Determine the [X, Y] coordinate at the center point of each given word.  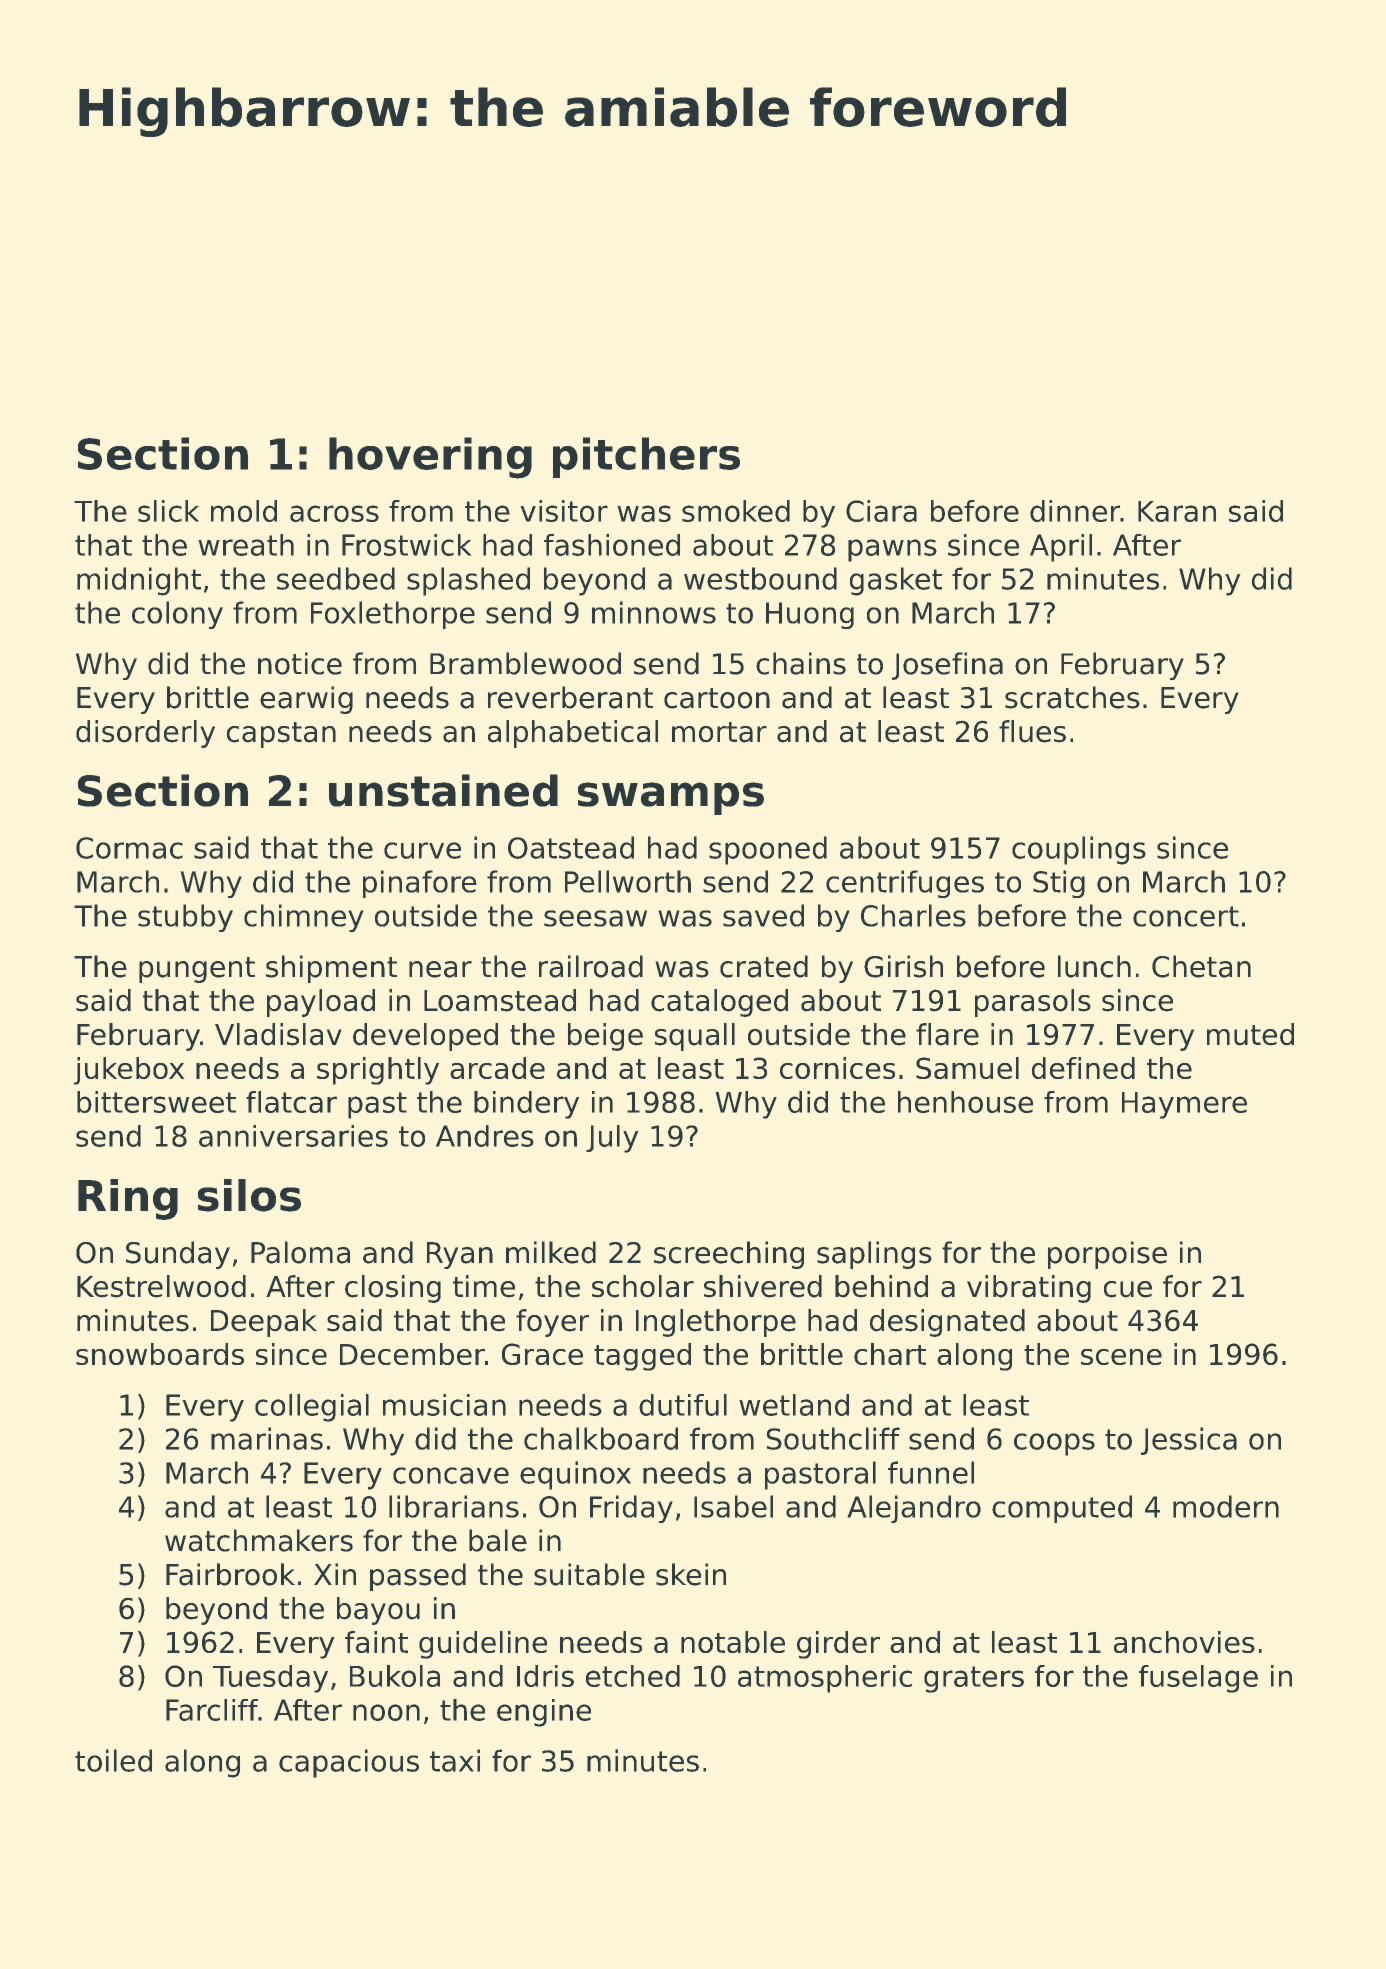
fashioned [612, 545]
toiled [113, 1760]
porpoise [1107, 1255]
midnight [139, 581]
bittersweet [156, 1102]
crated [764, 966]
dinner [1075, 511]
